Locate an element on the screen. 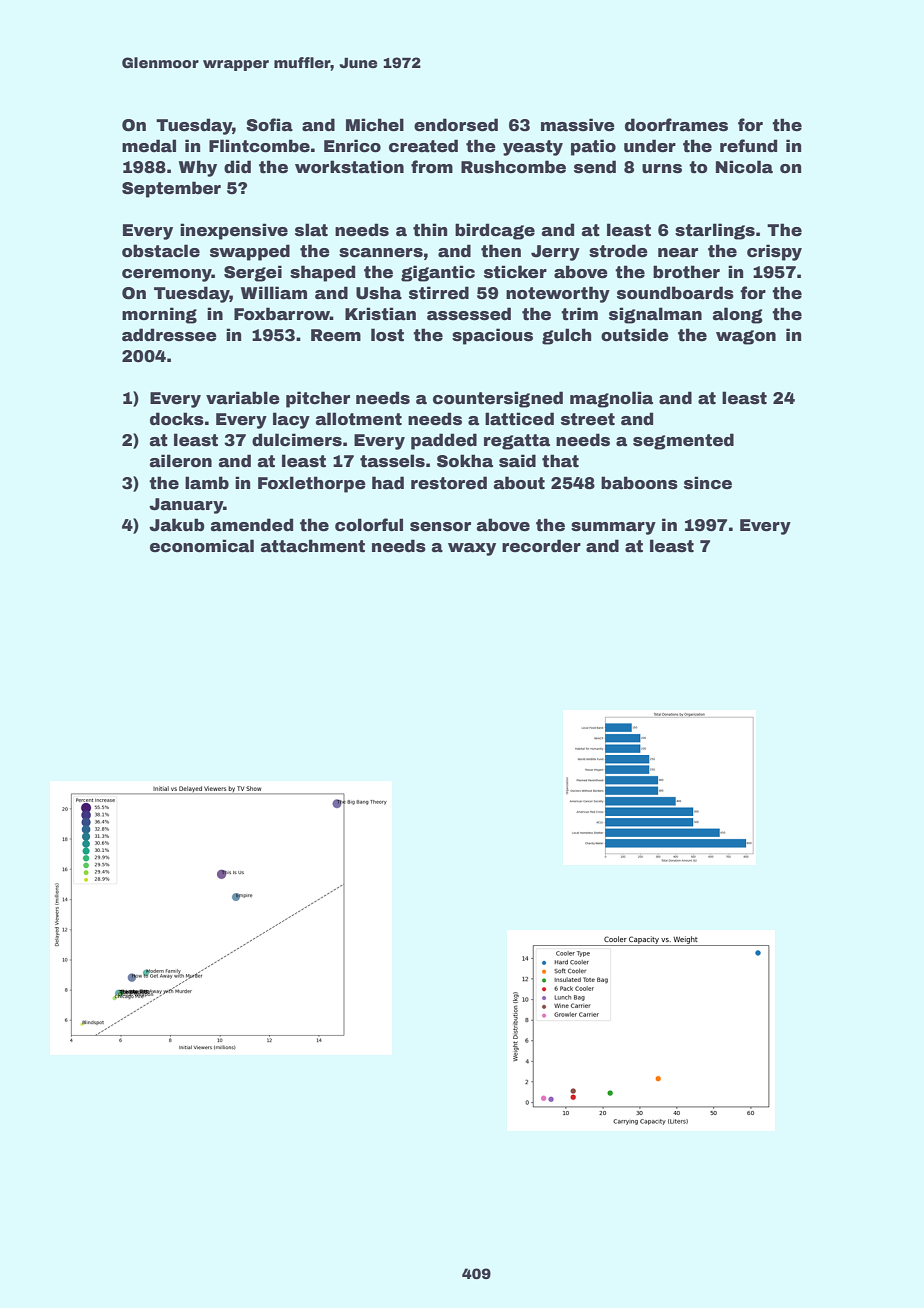 This screenshot has height=1308, width=924. medal is located at coordinates (149, 146).
